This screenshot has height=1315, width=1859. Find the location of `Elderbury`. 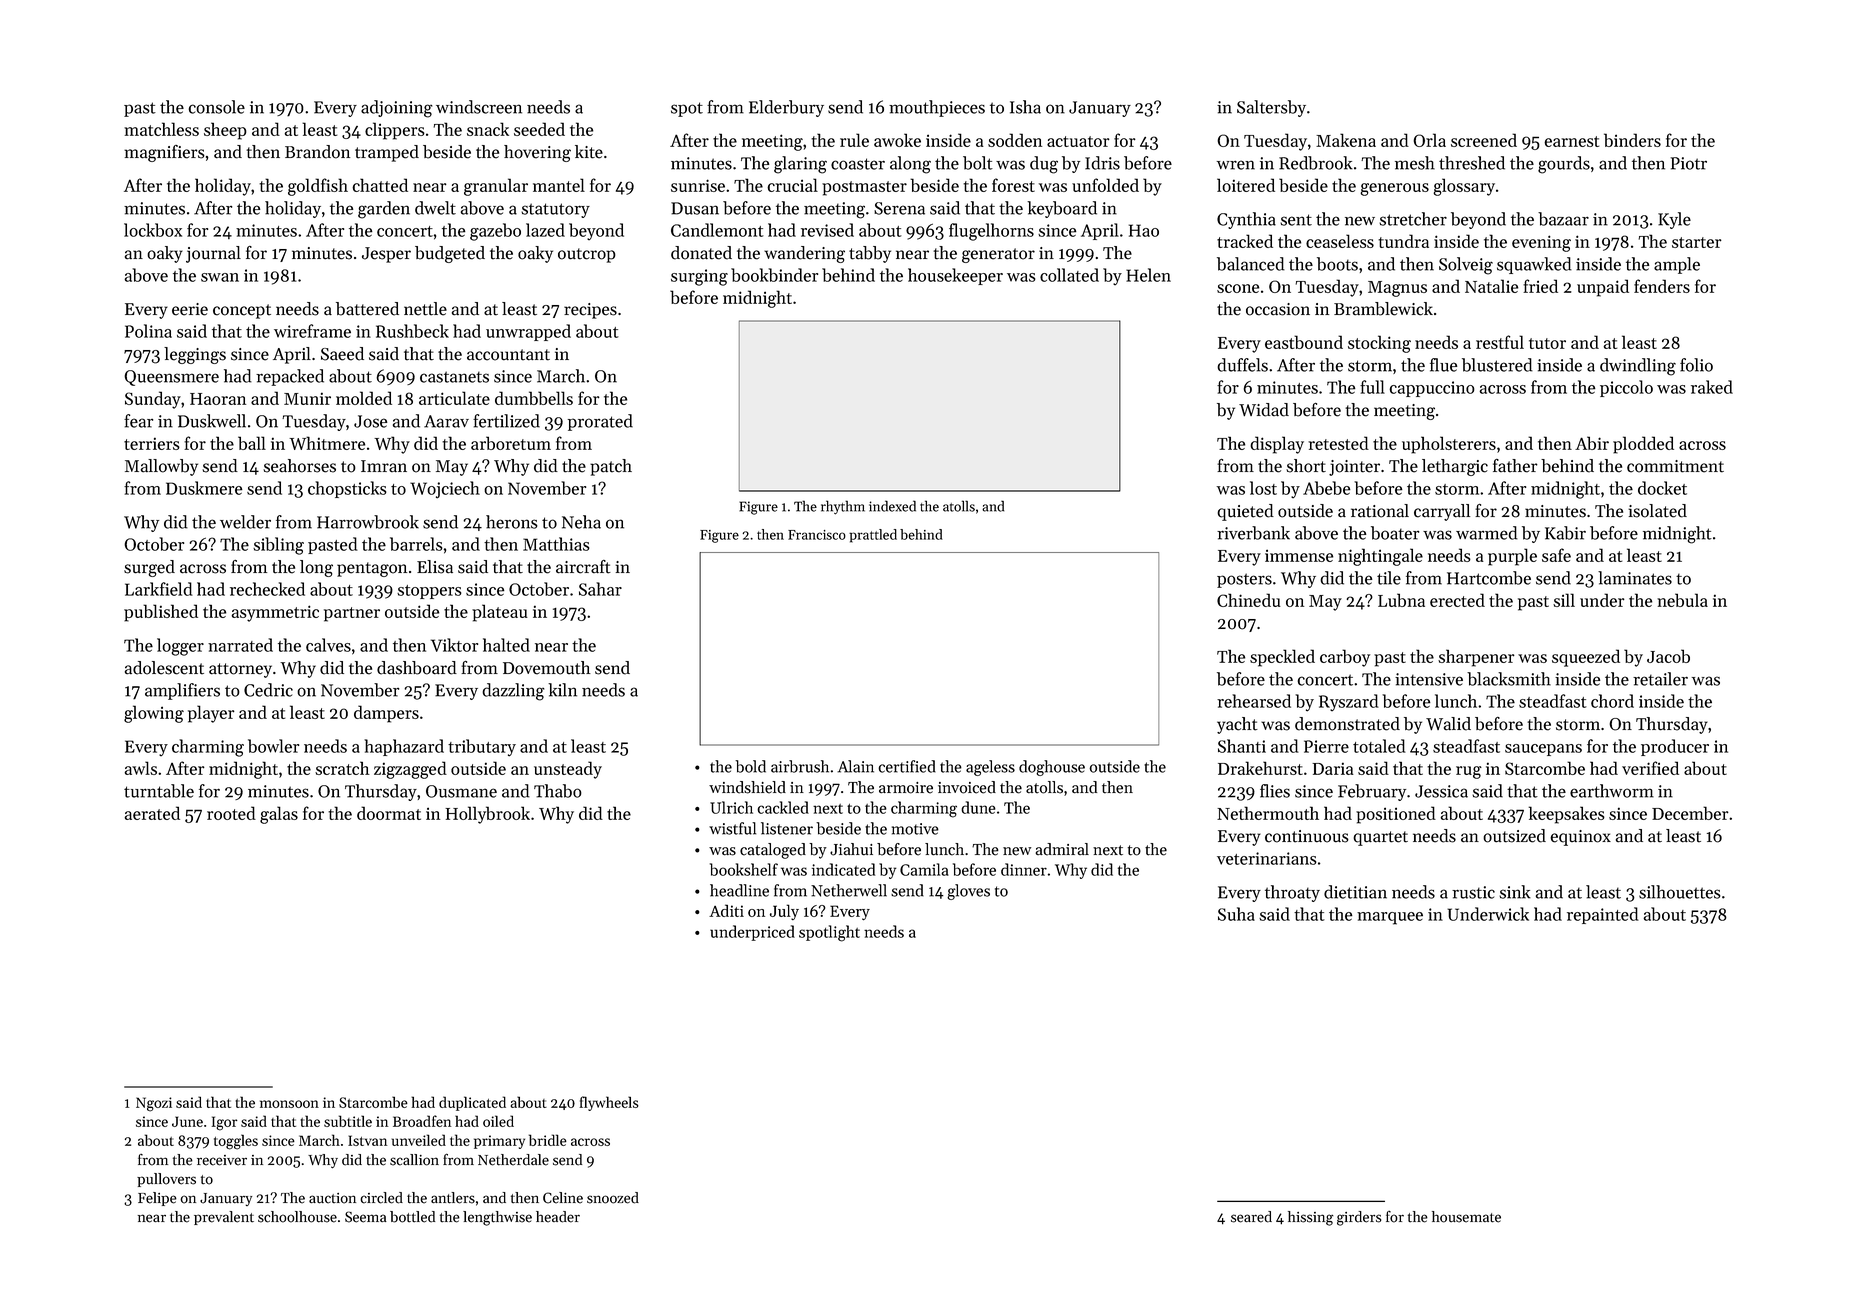

Elderbury is located at coordinates (786, 108).
